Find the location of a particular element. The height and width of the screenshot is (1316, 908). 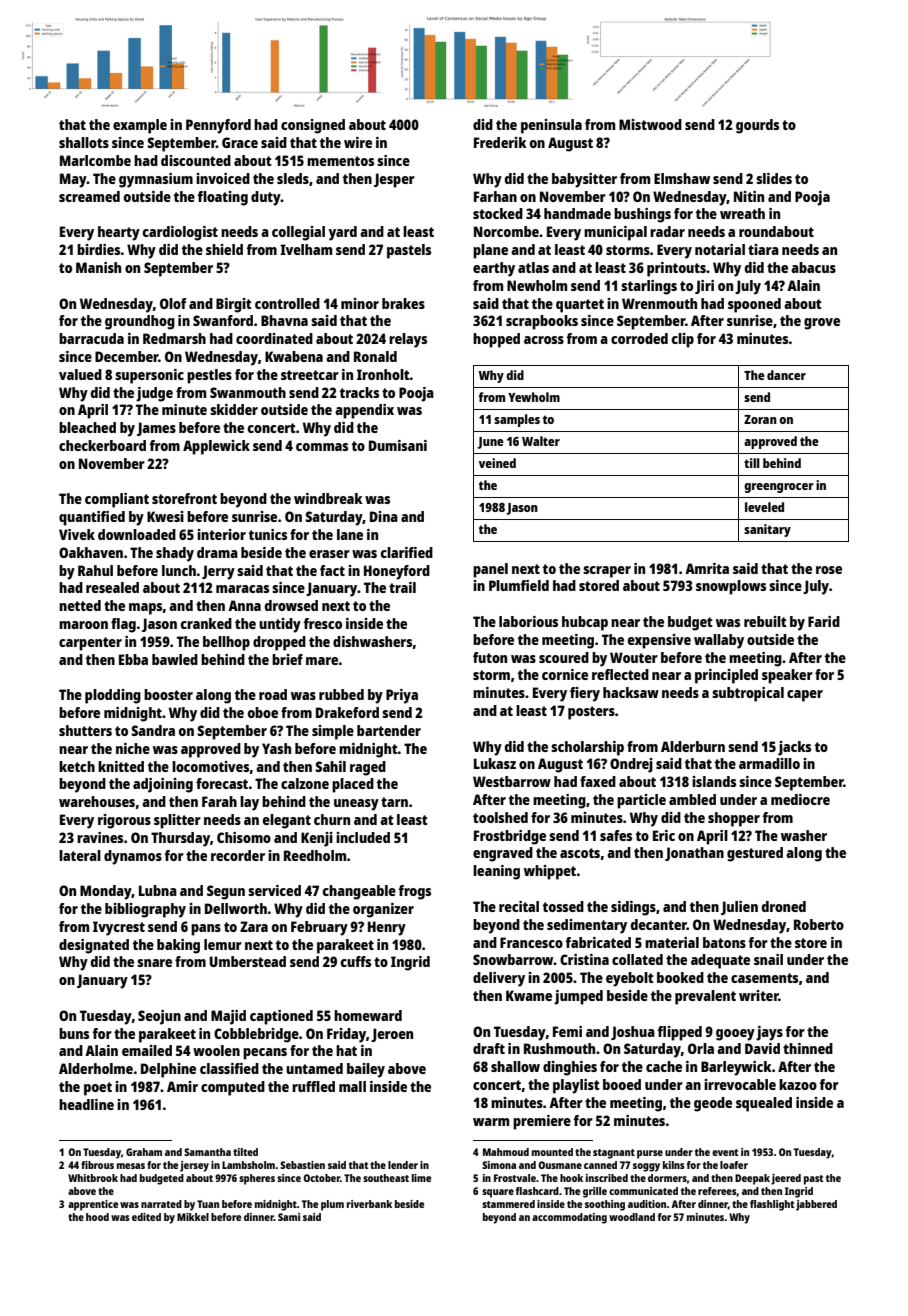

Delphine is located at coordinates (168, 1070).
